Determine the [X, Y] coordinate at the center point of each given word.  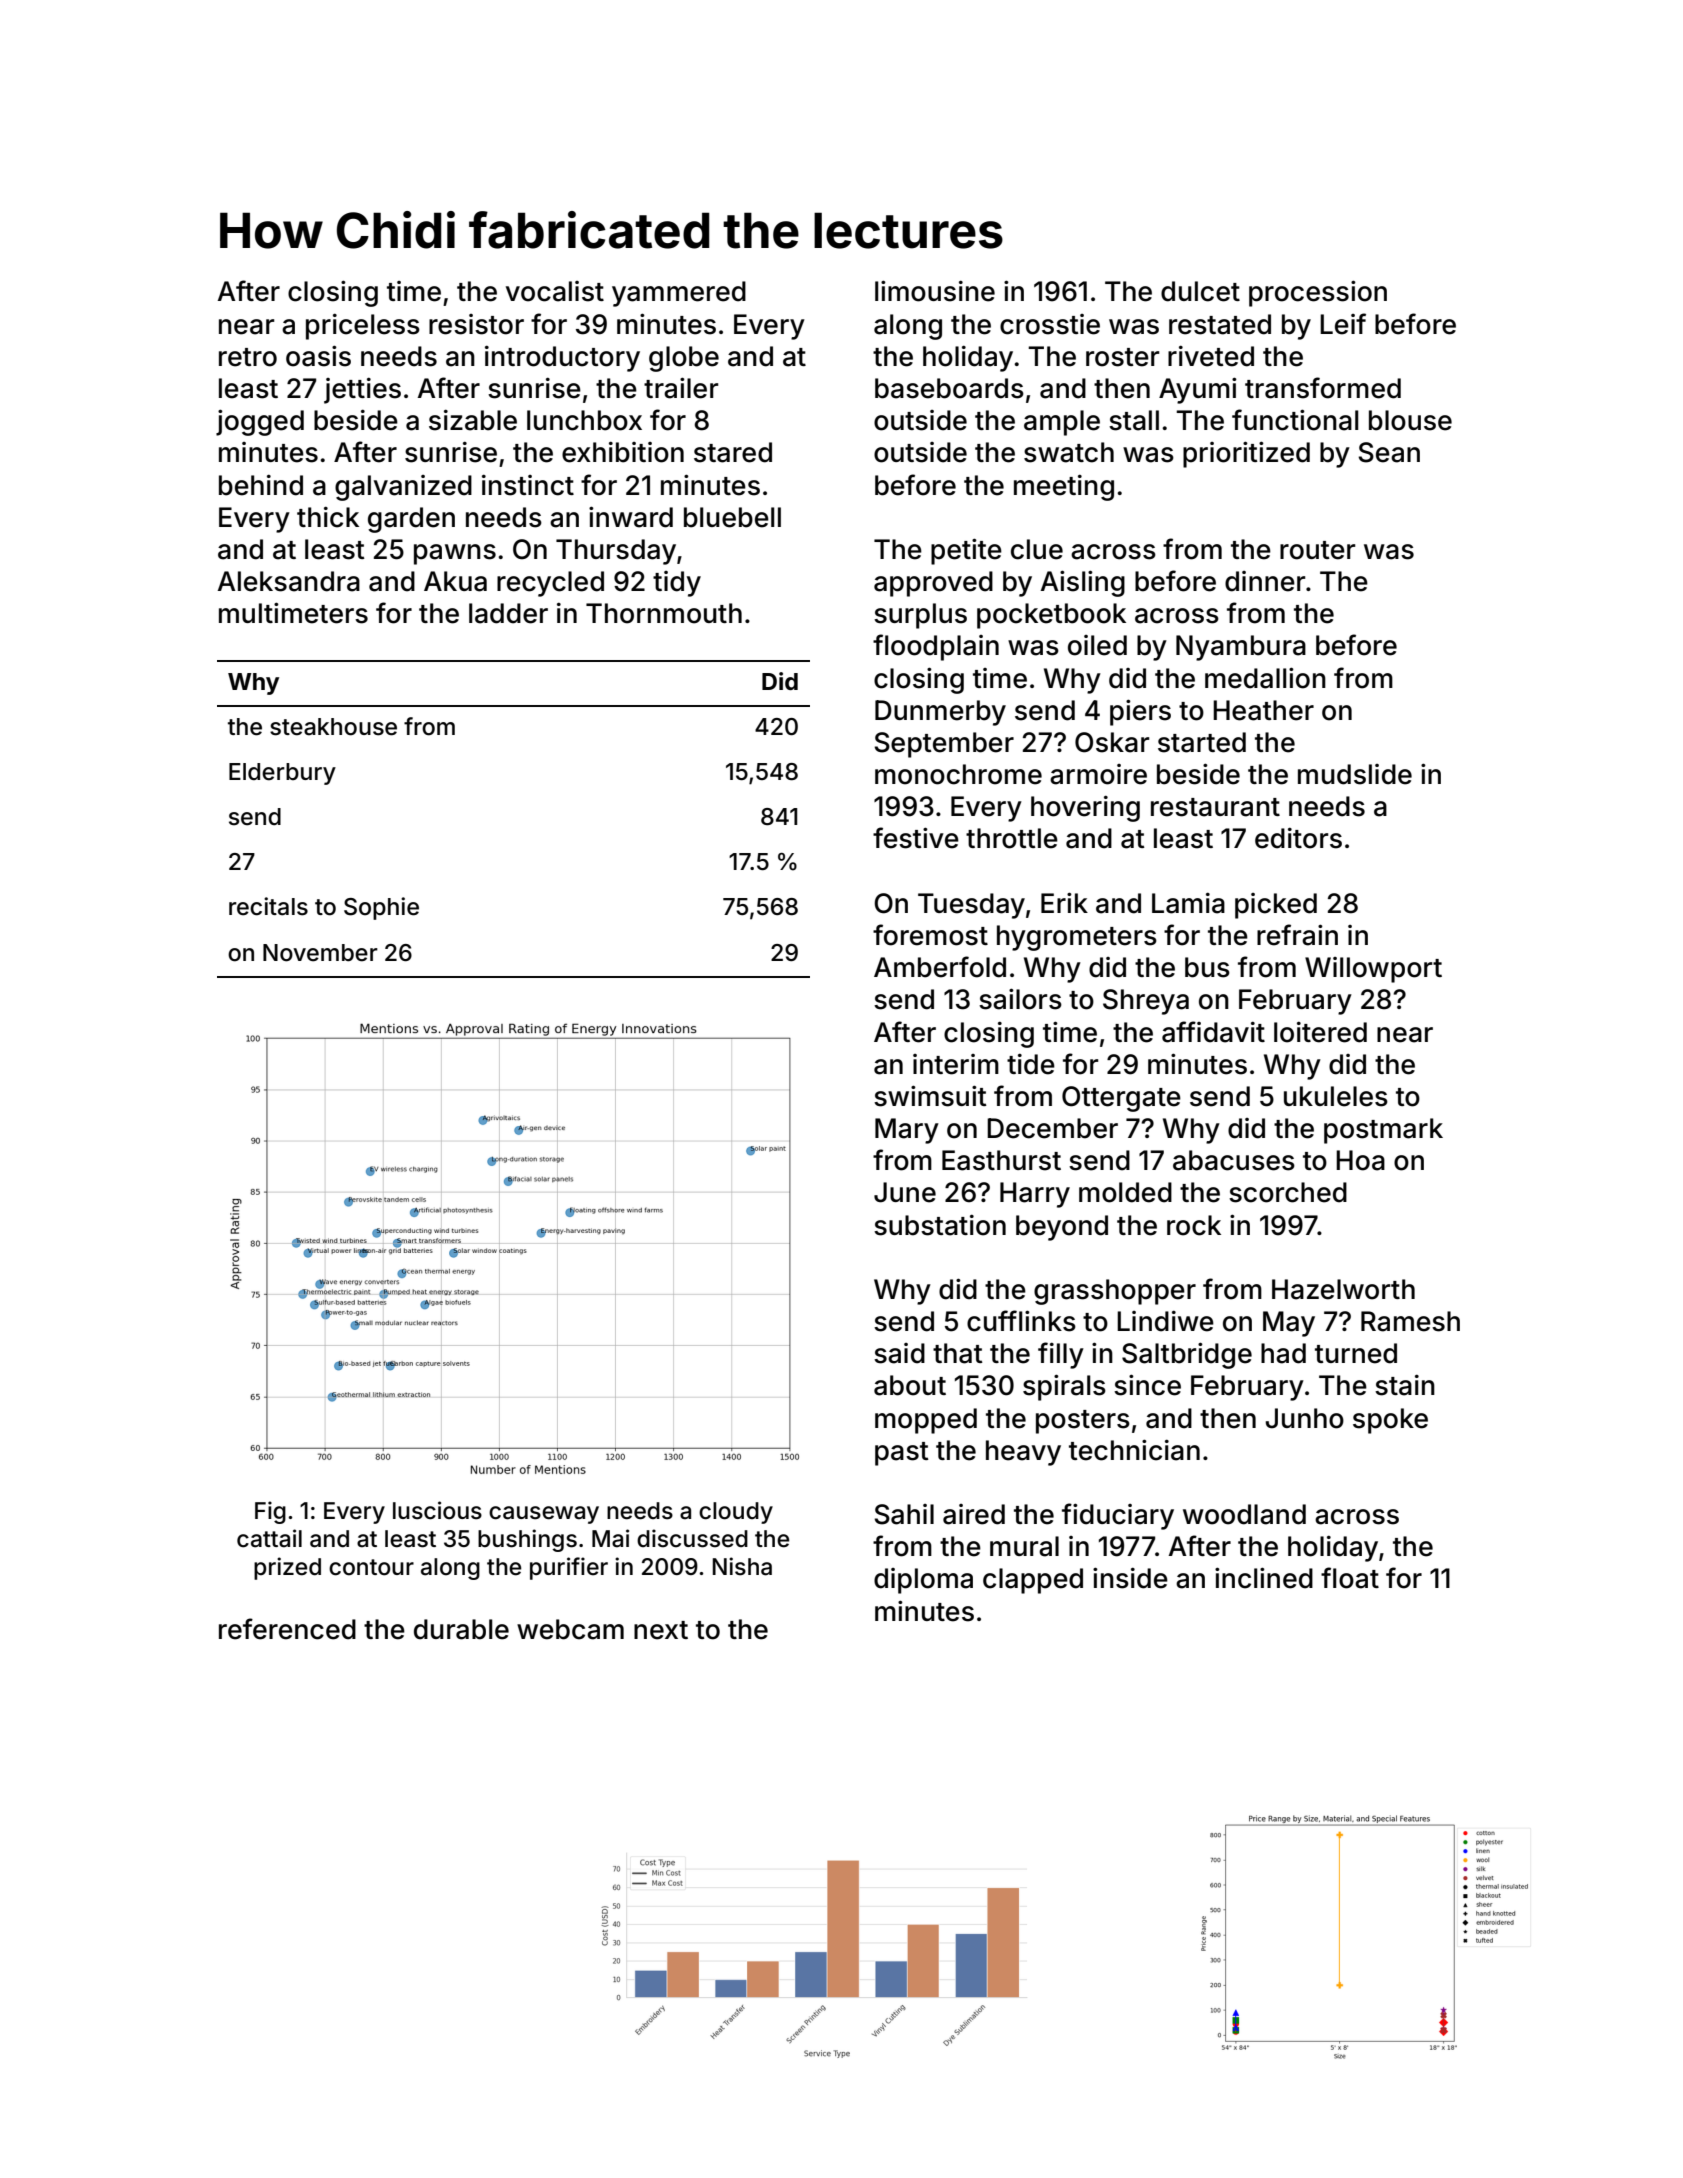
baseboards [949, 388]
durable [461, 1629]
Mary [907, 1131]
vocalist [555, 291]
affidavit [1213, 1032]
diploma [923, 1581]
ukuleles [1336, 1096]
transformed [1323, 388]
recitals [268, 906]
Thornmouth [664, 613]
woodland [1244, 1514]
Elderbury [282, 774]
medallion [1265, 678]
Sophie [381, 908]
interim [956, 1064]
